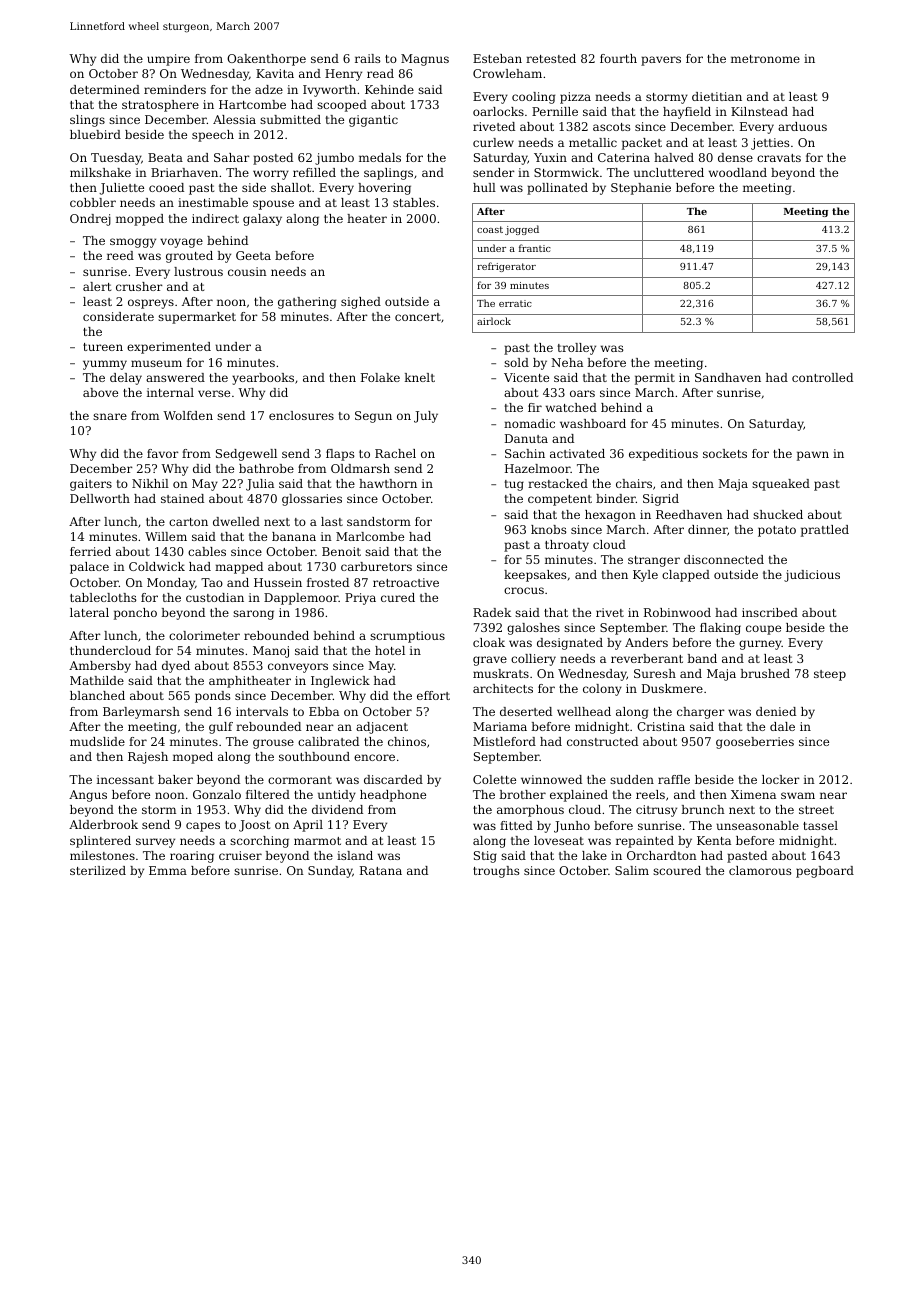 This screenshot has height=1308, width=924. I want to click on prattled, so click(825, 531).
